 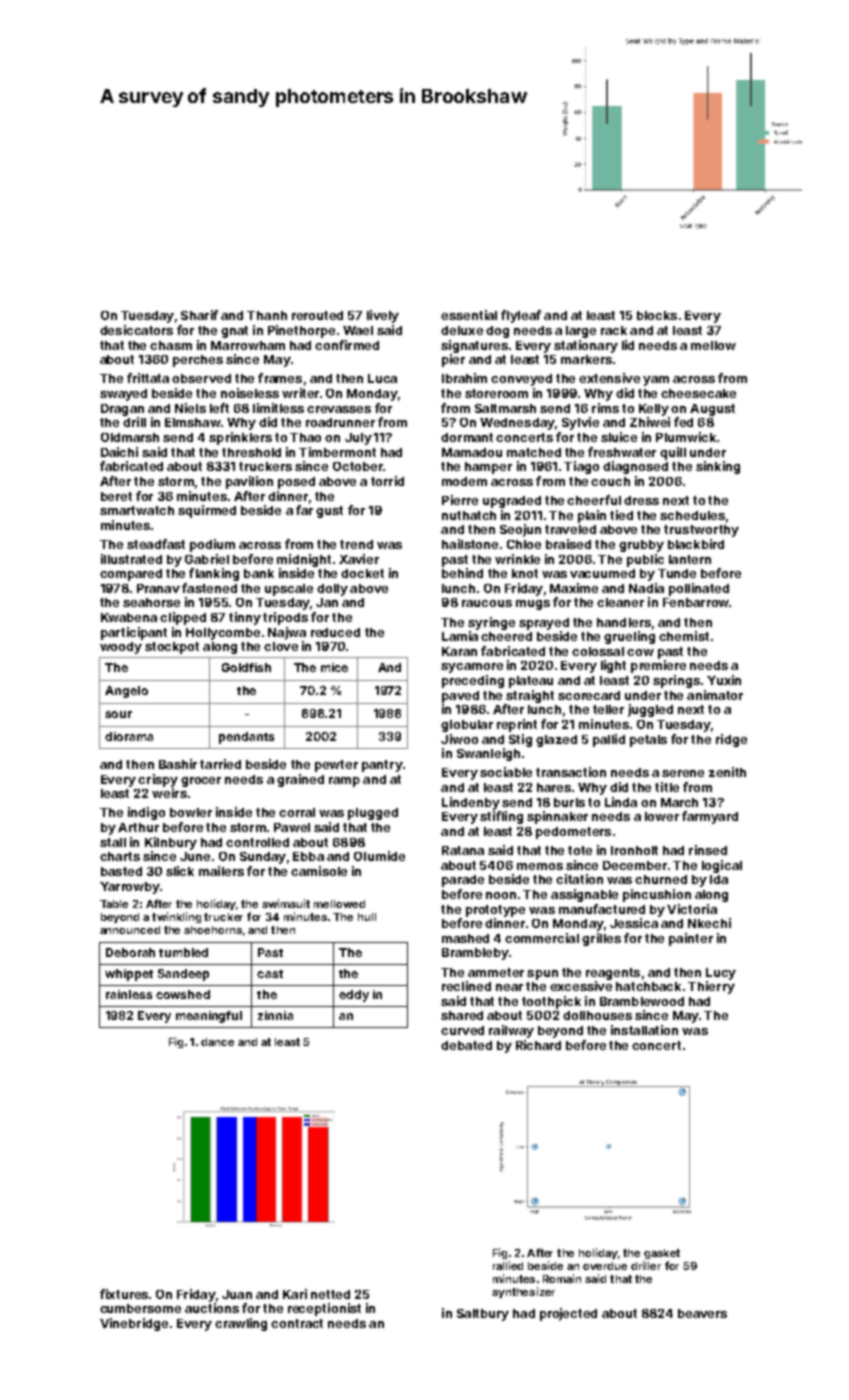 What do you see at coordinates (178, 764) in the page?
I see `Bashir` at bounding box center [178, 764].
